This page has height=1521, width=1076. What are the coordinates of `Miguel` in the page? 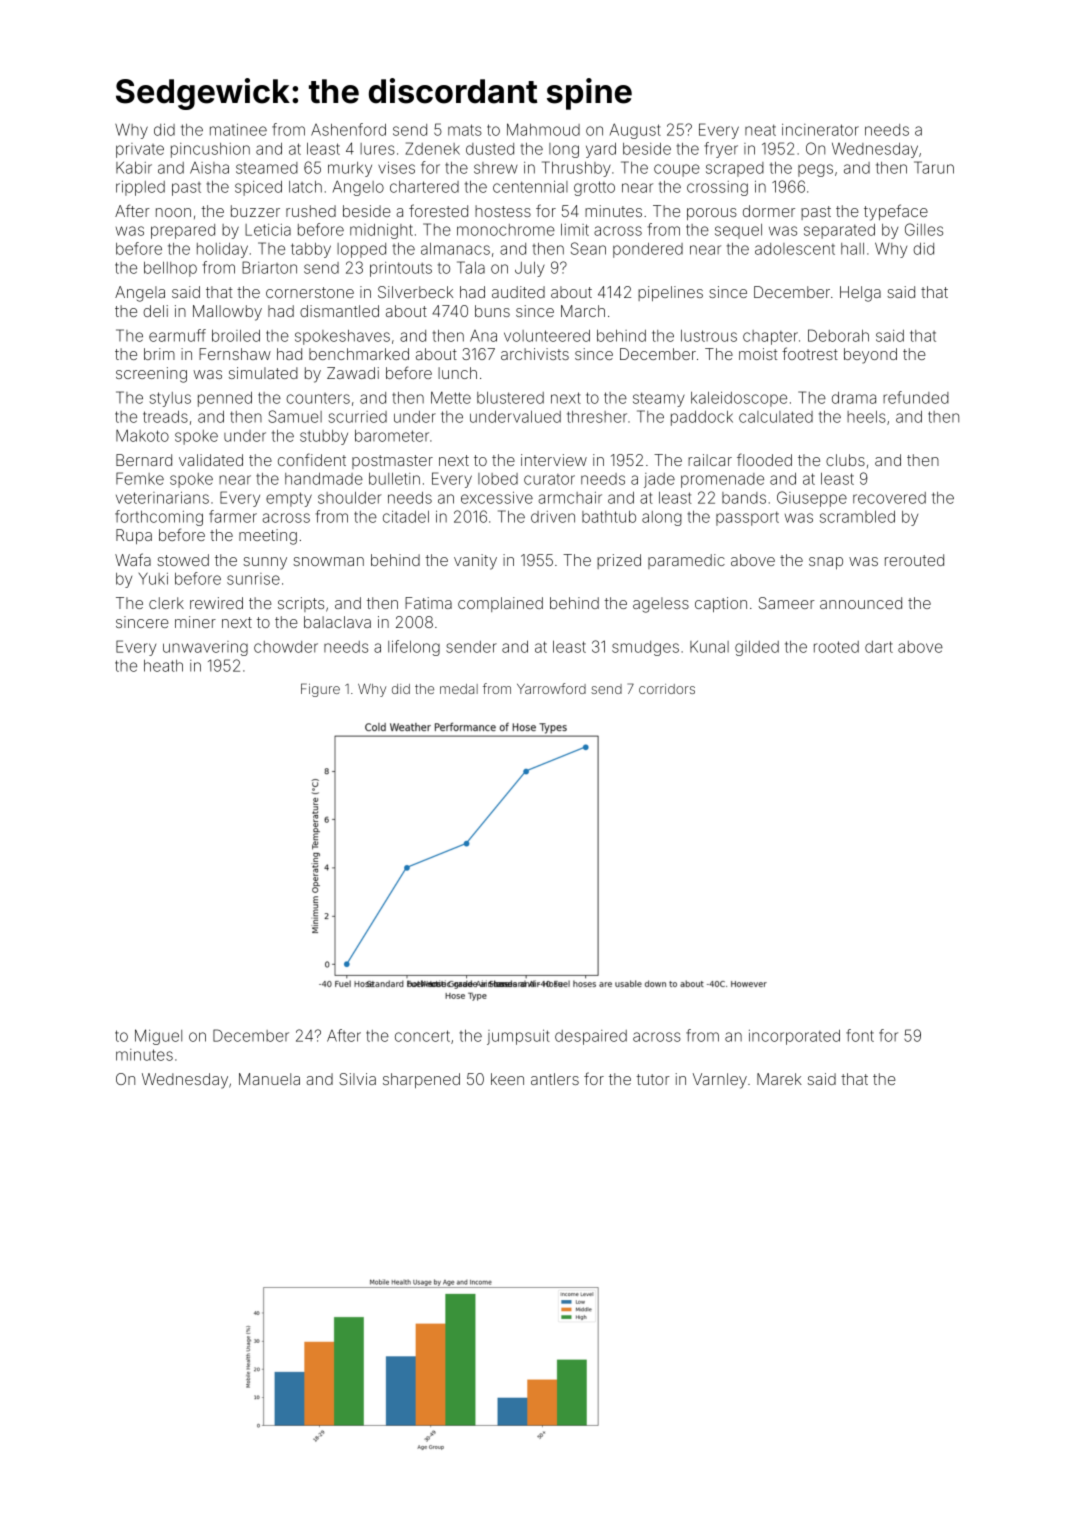 It's located at (158, 1037).
